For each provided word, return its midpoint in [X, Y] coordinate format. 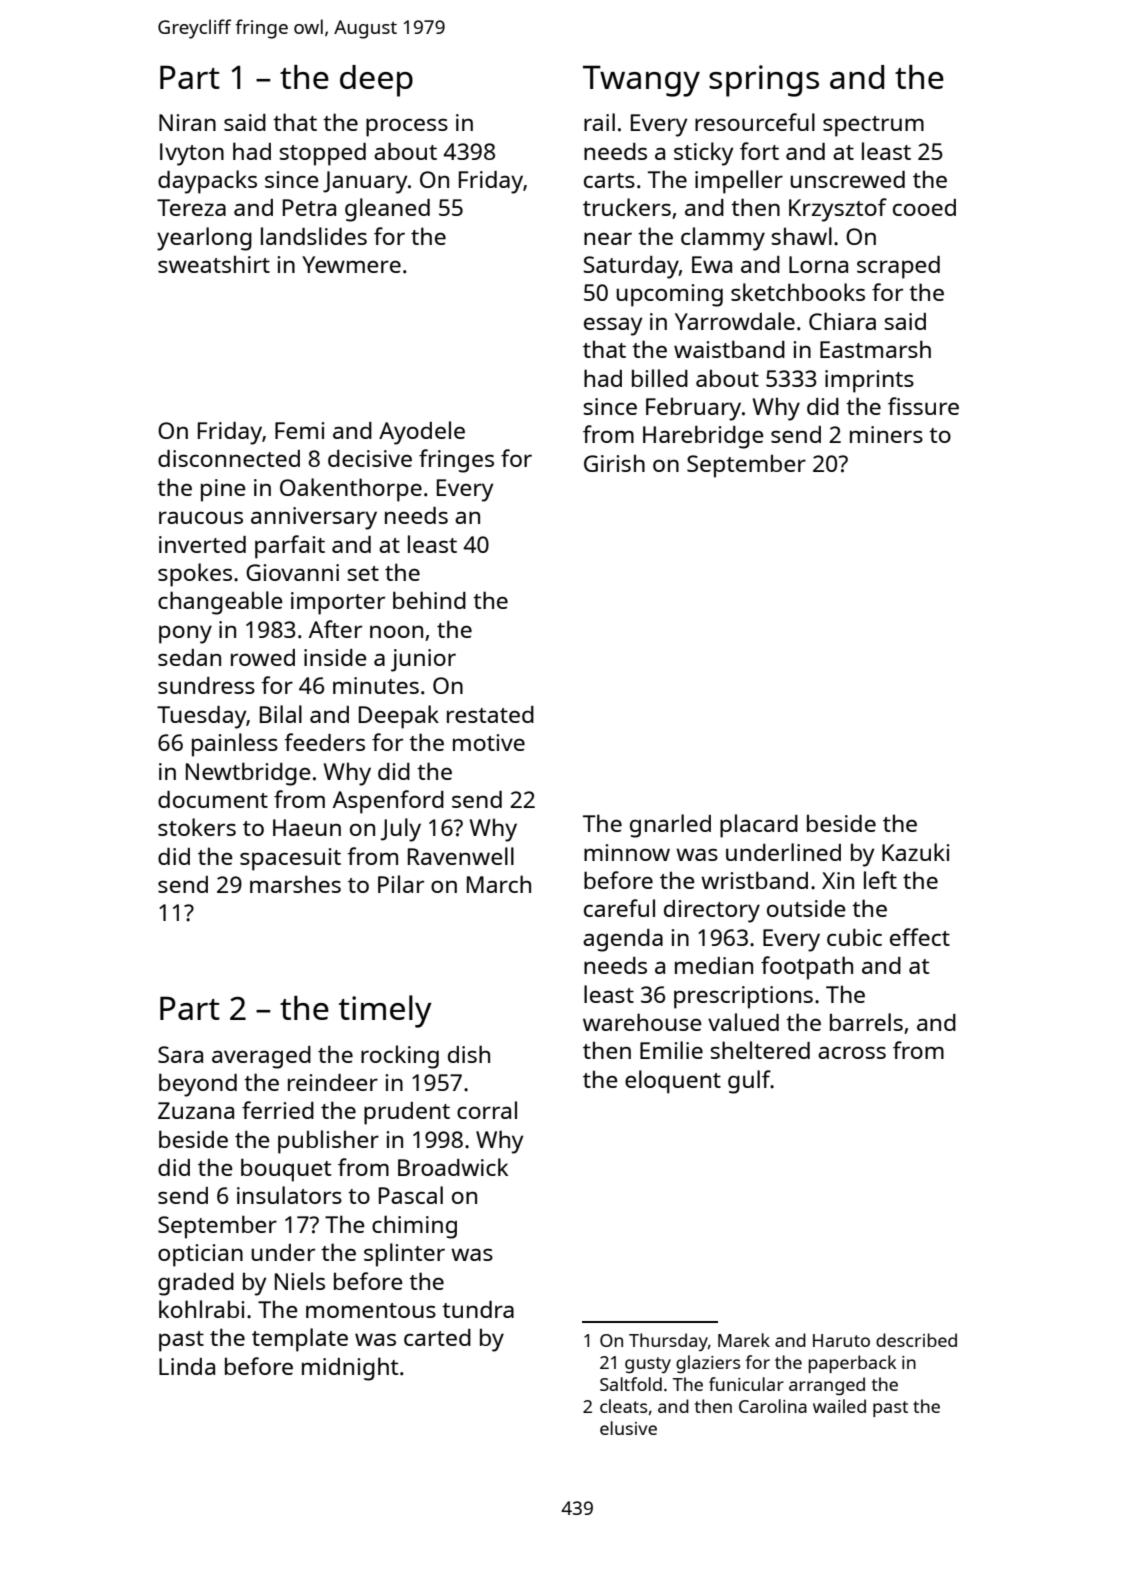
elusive [628, 1428]
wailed [839, 1406]
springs [764, 81]
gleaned [387, 210]
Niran [187, 122]
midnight [350, 1369]
